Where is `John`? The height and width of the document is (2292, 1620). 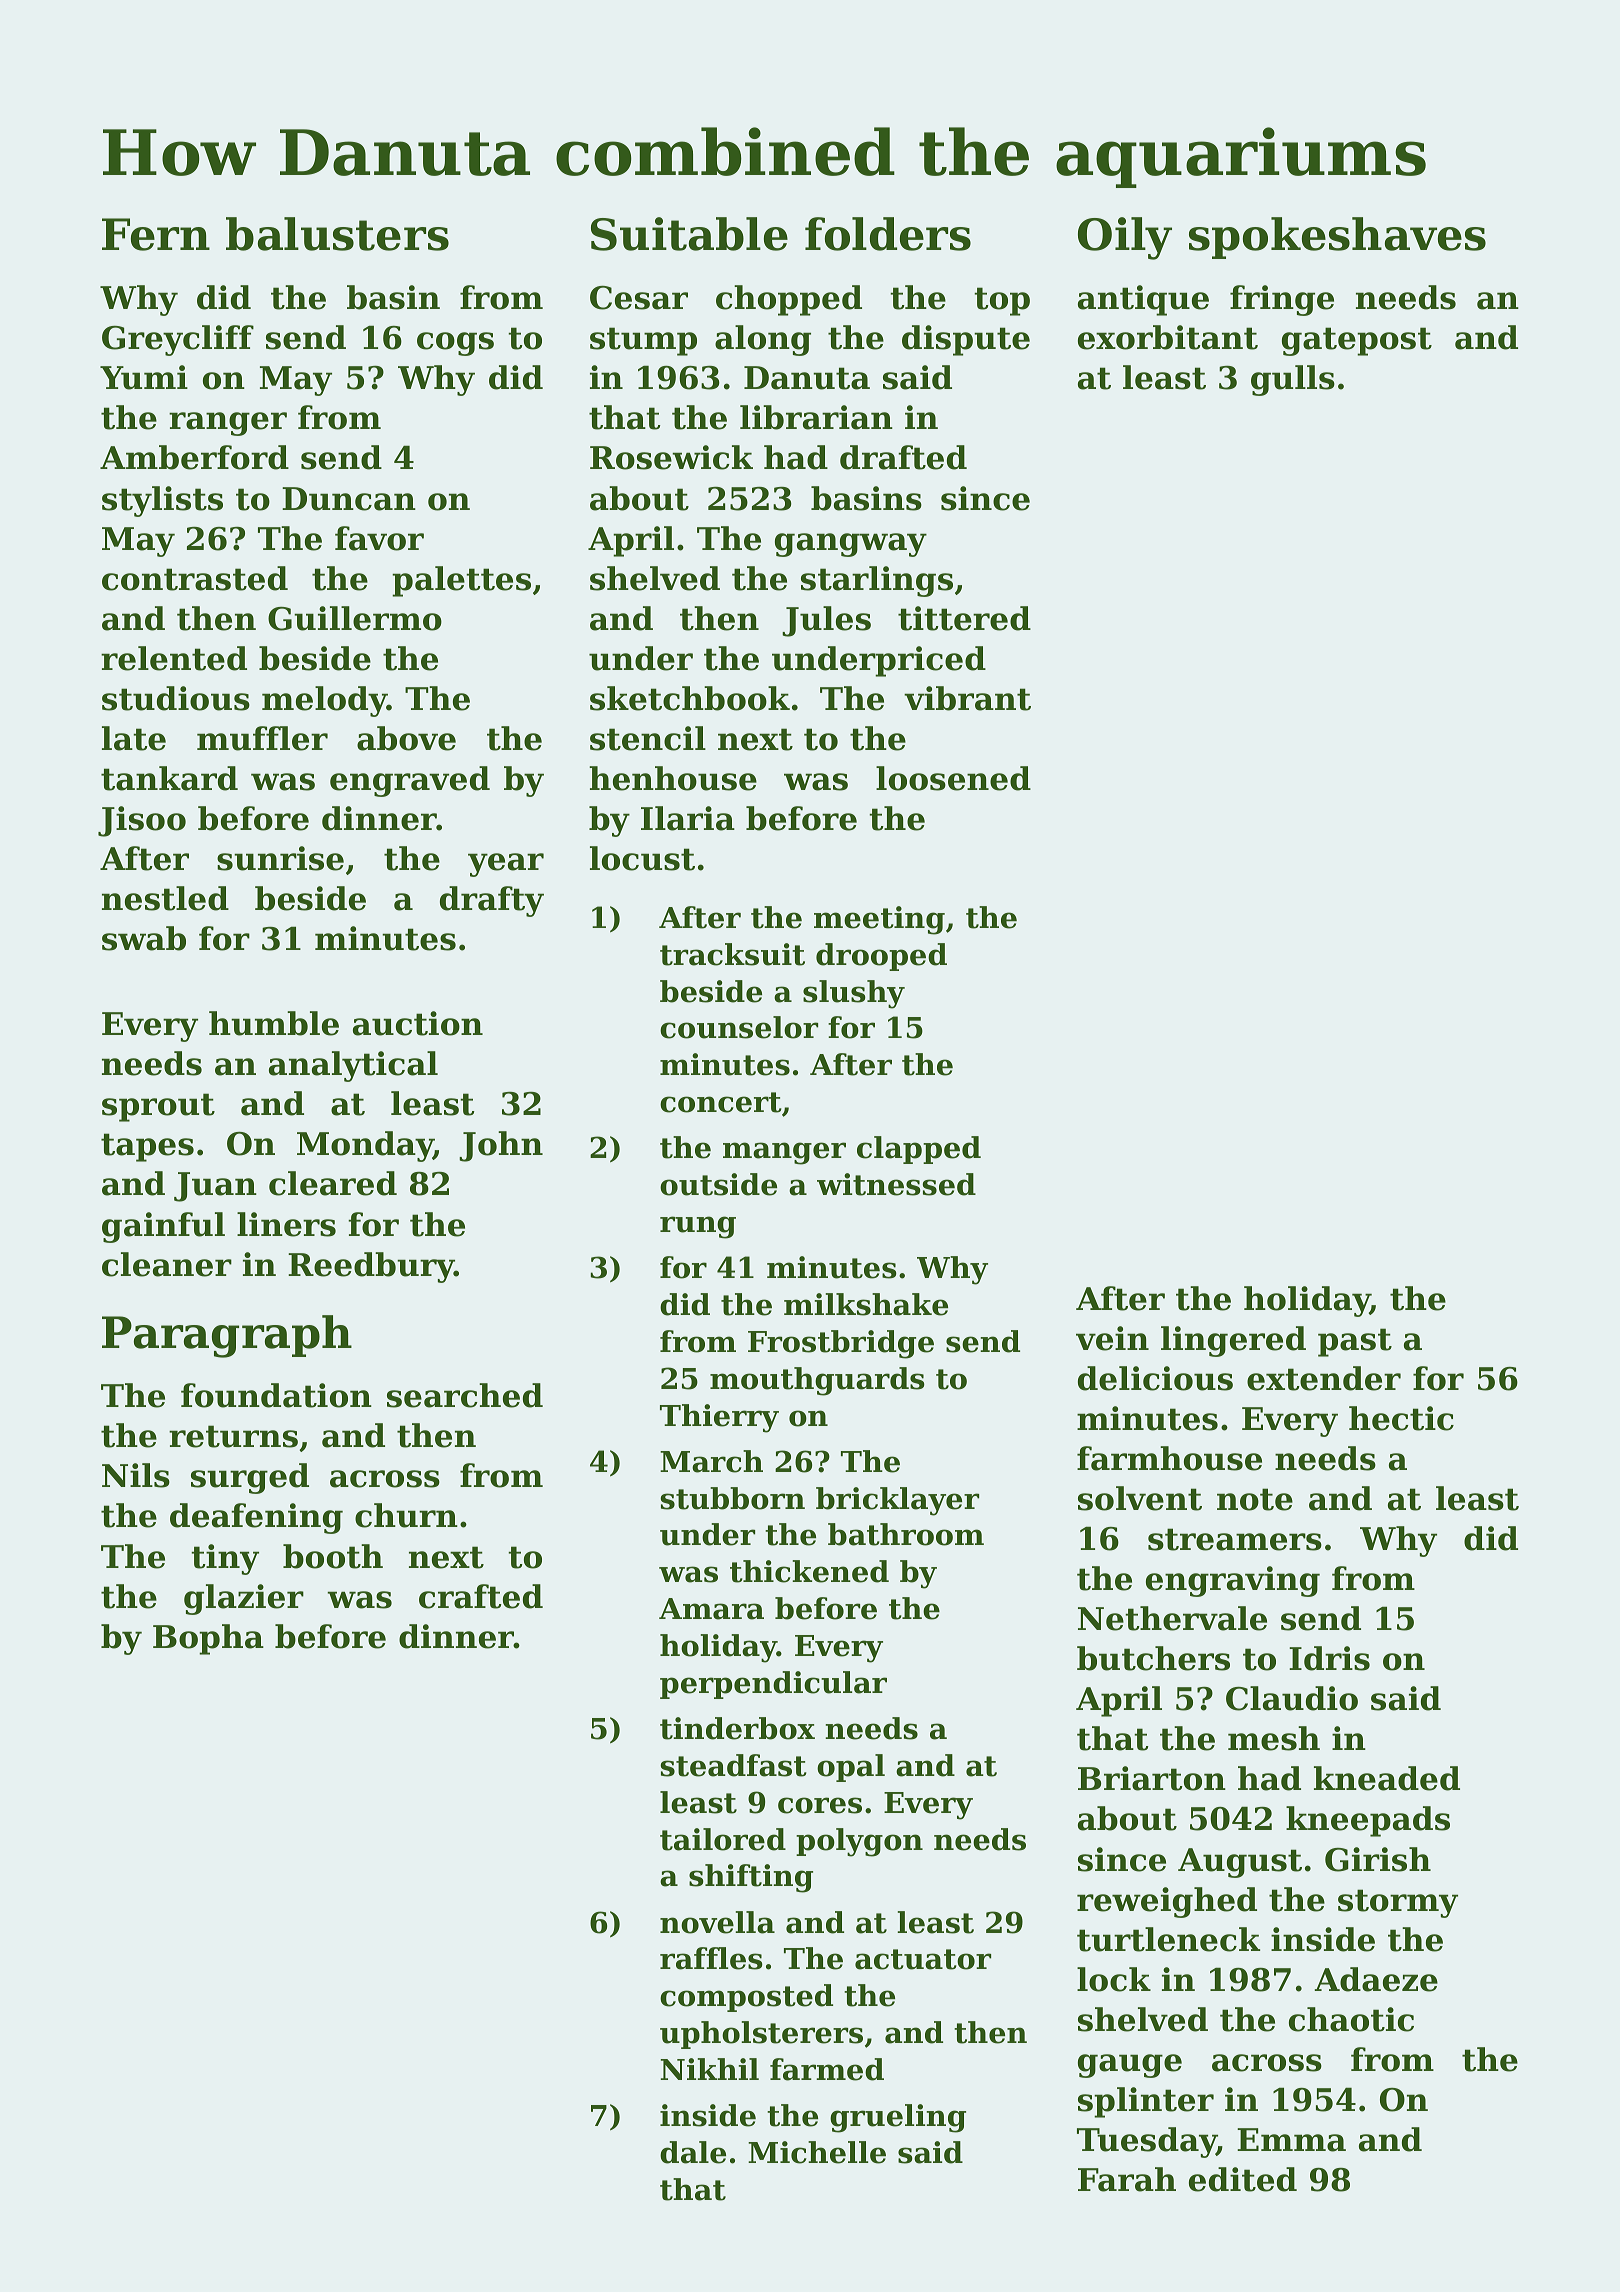
John is located at coordinates (501, 1146).
